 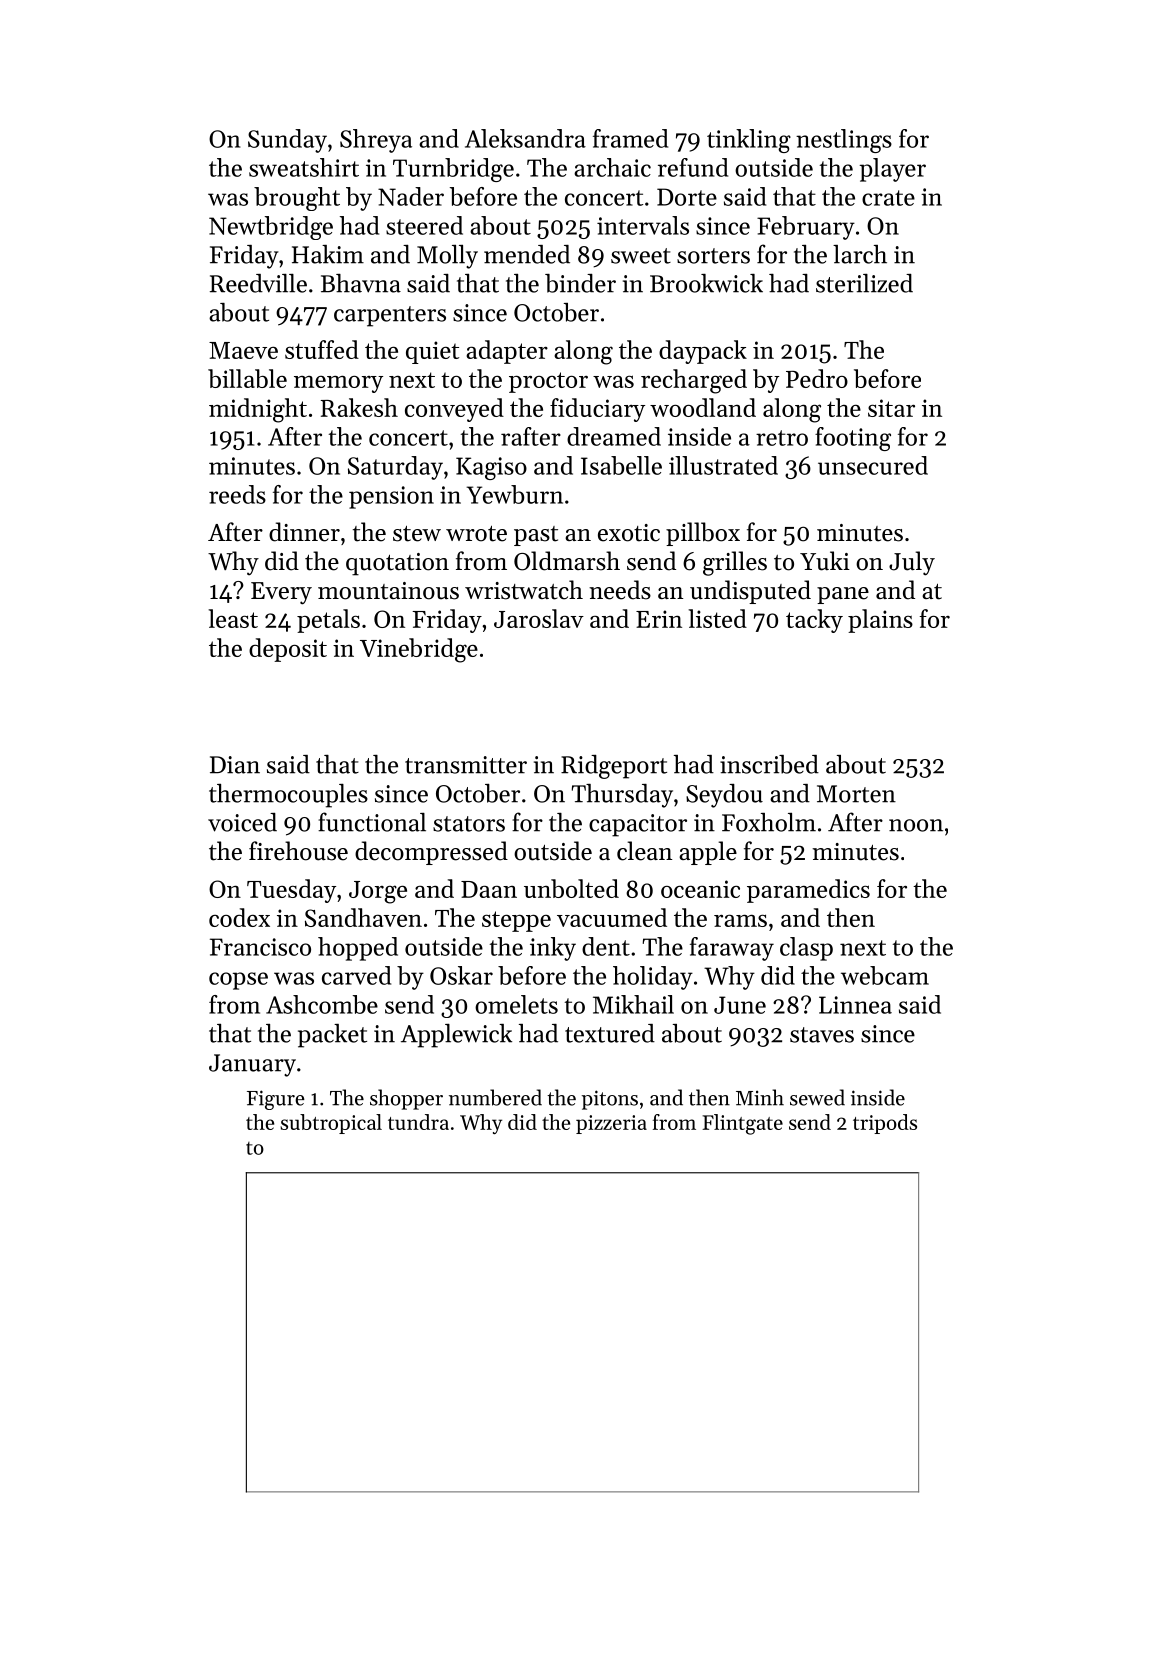 What do you see at coordinates (288, 650) in the document?
I see `deposit` at bounding box center [288, 650].
